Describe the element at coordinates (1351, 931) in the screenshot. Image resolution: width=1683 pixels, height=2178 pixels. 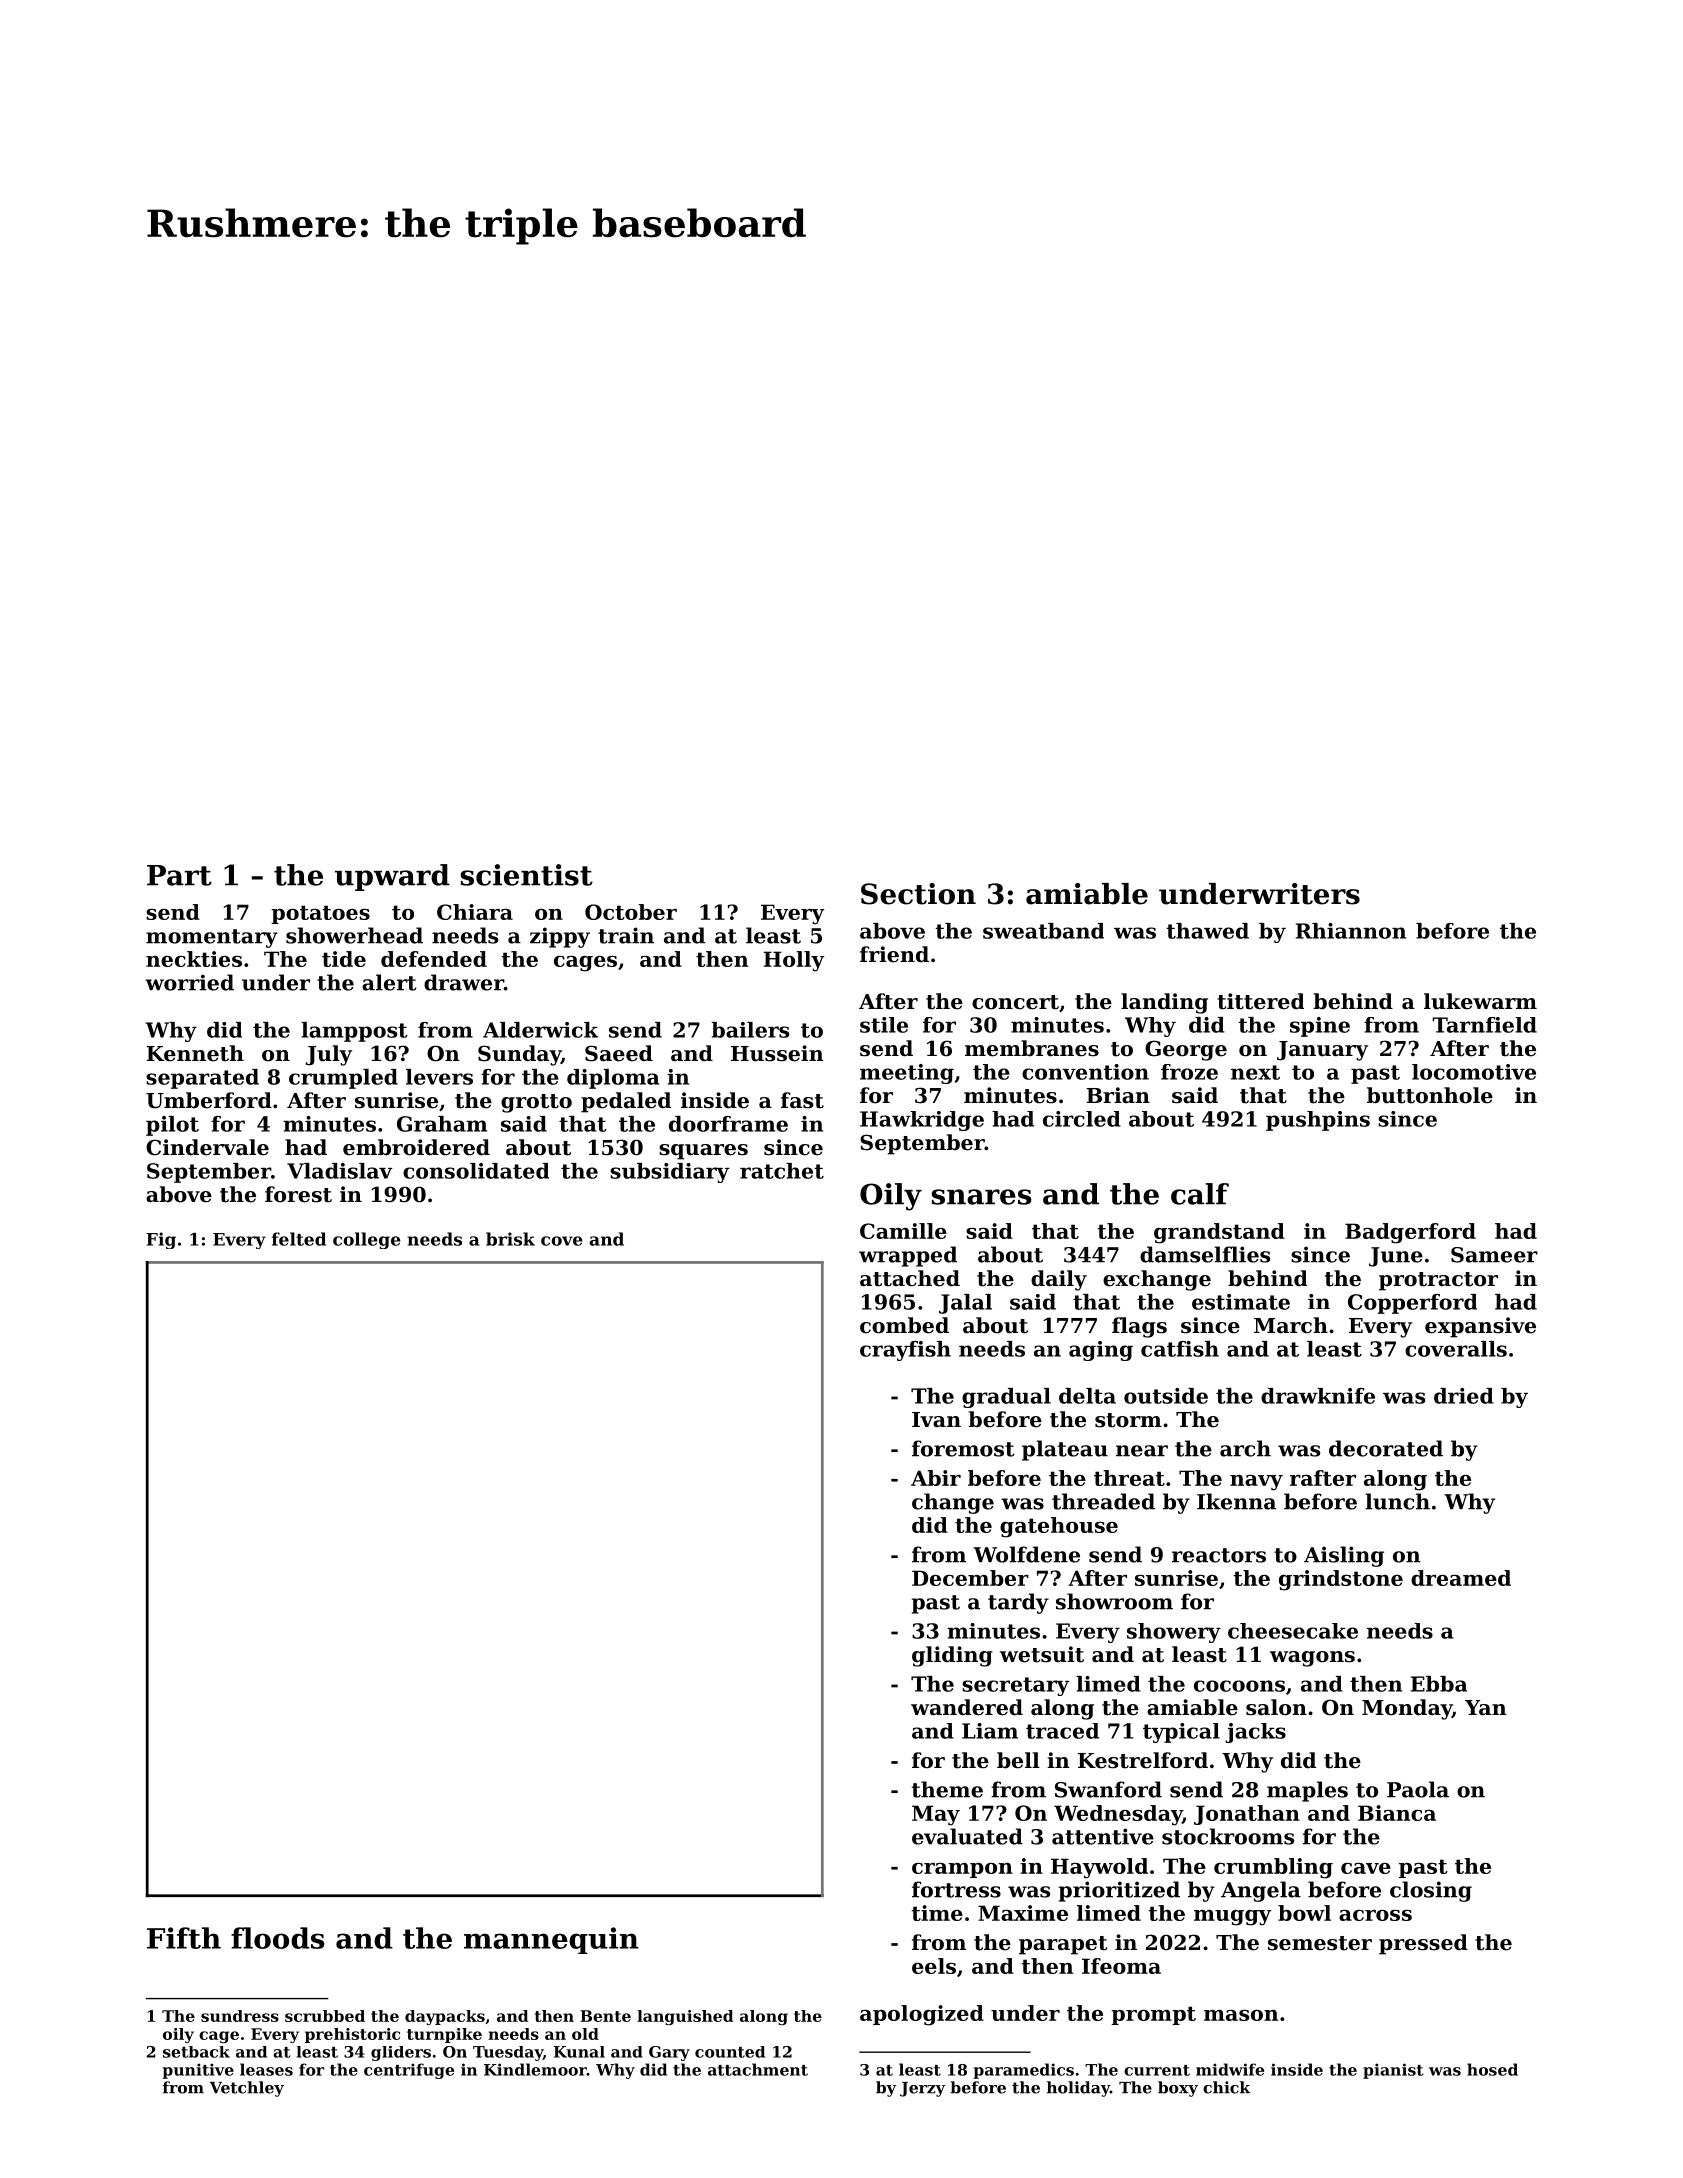
I see `Rhiannon` at that location.
